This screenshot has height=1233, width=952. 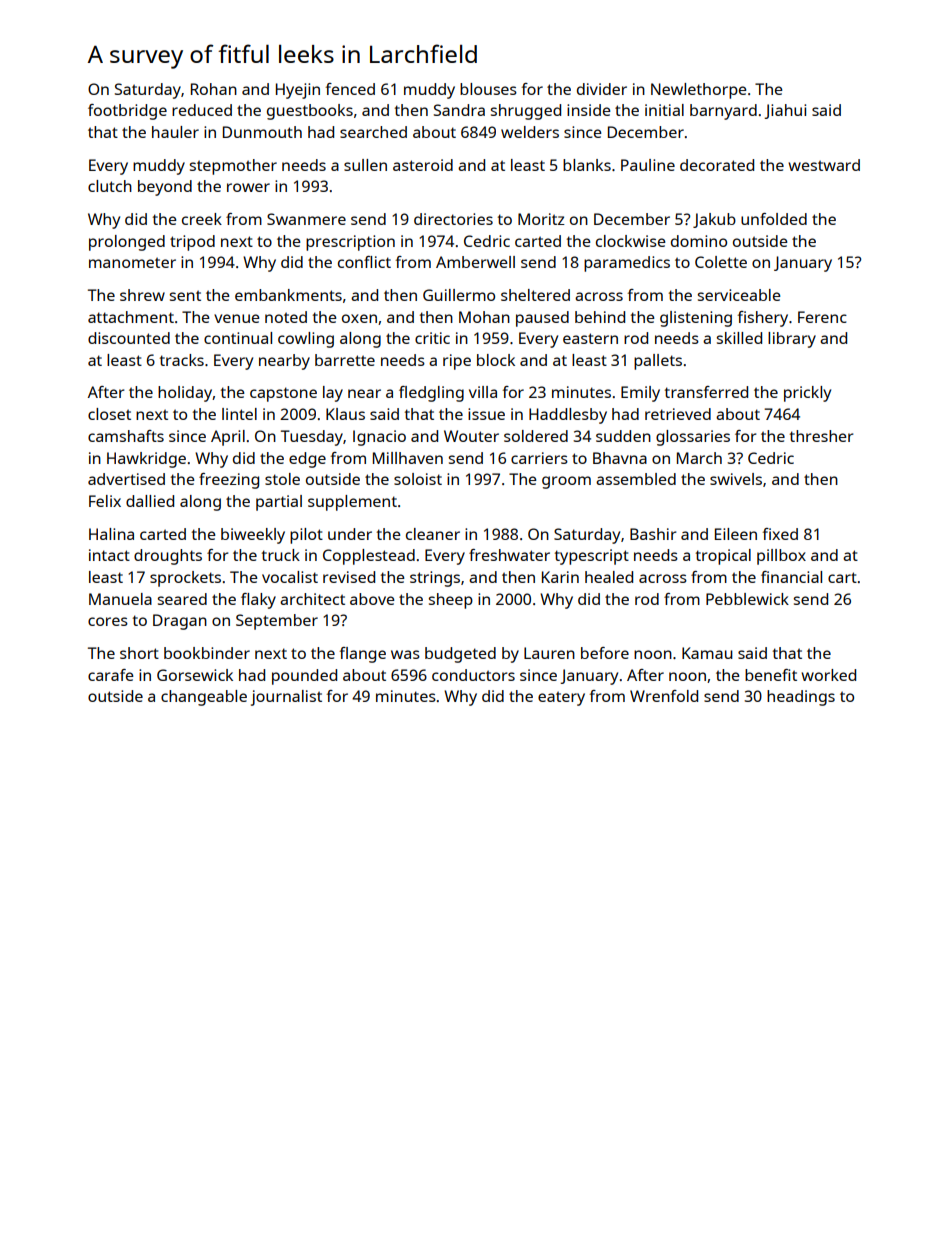 What do you see at coordinates (228, 438) in the screenshot?
I see `April` at bounding box center [228, 438].
